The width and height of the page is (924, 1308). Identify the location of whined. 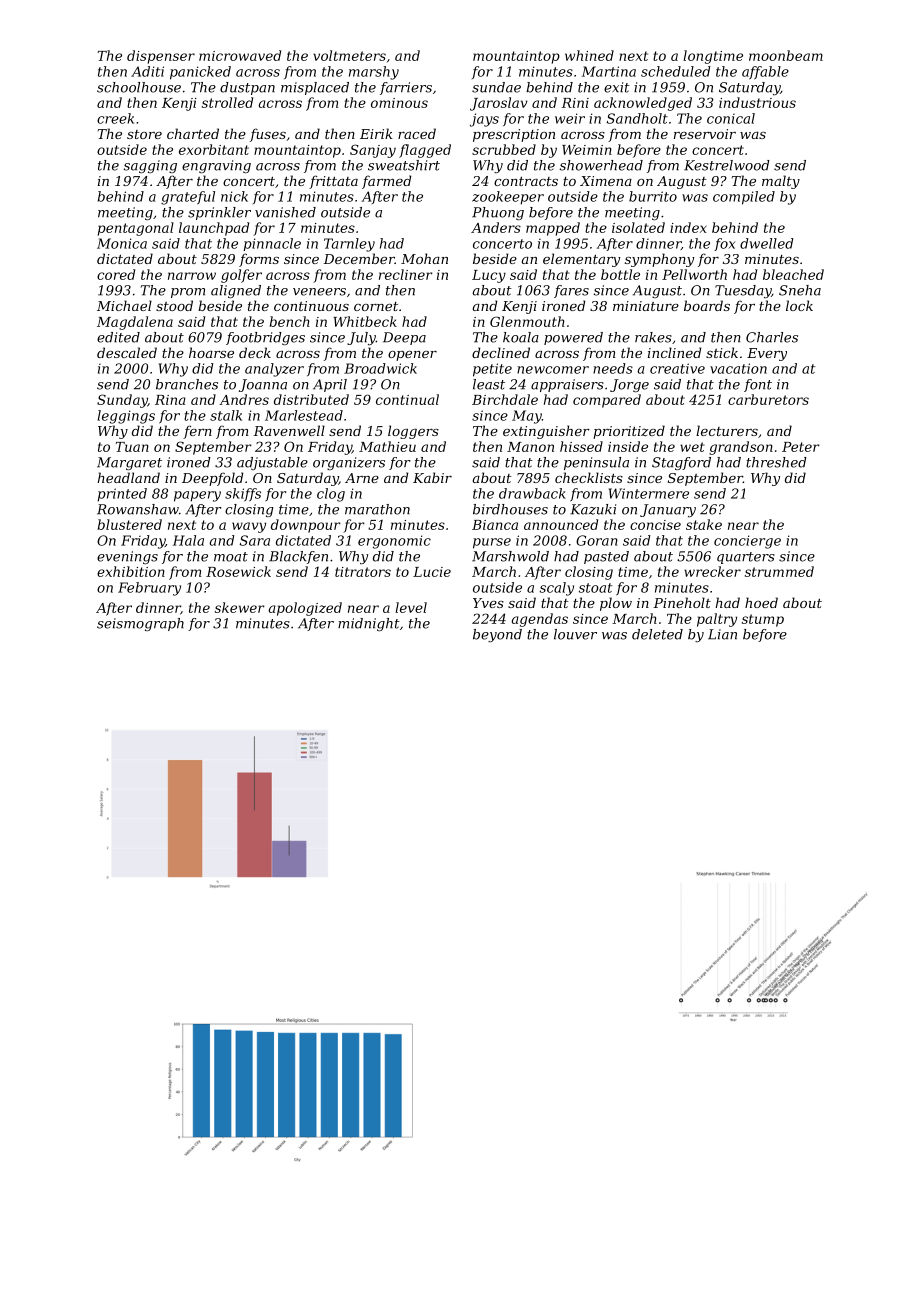
(589, 55).
